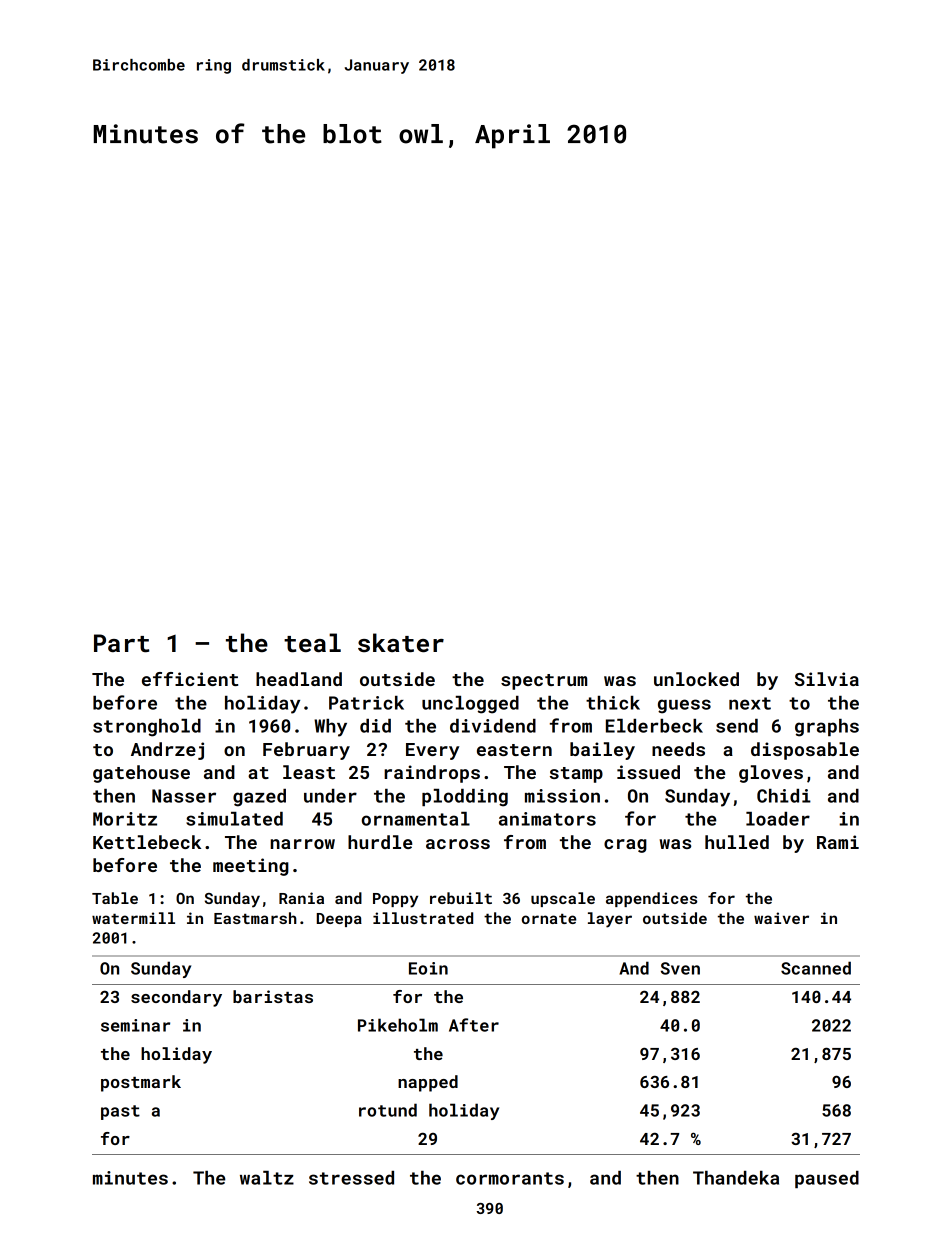  What do you see at coordinates (428, 968) in the document?
I see `Eoin` at bounding box center [428, 968].
